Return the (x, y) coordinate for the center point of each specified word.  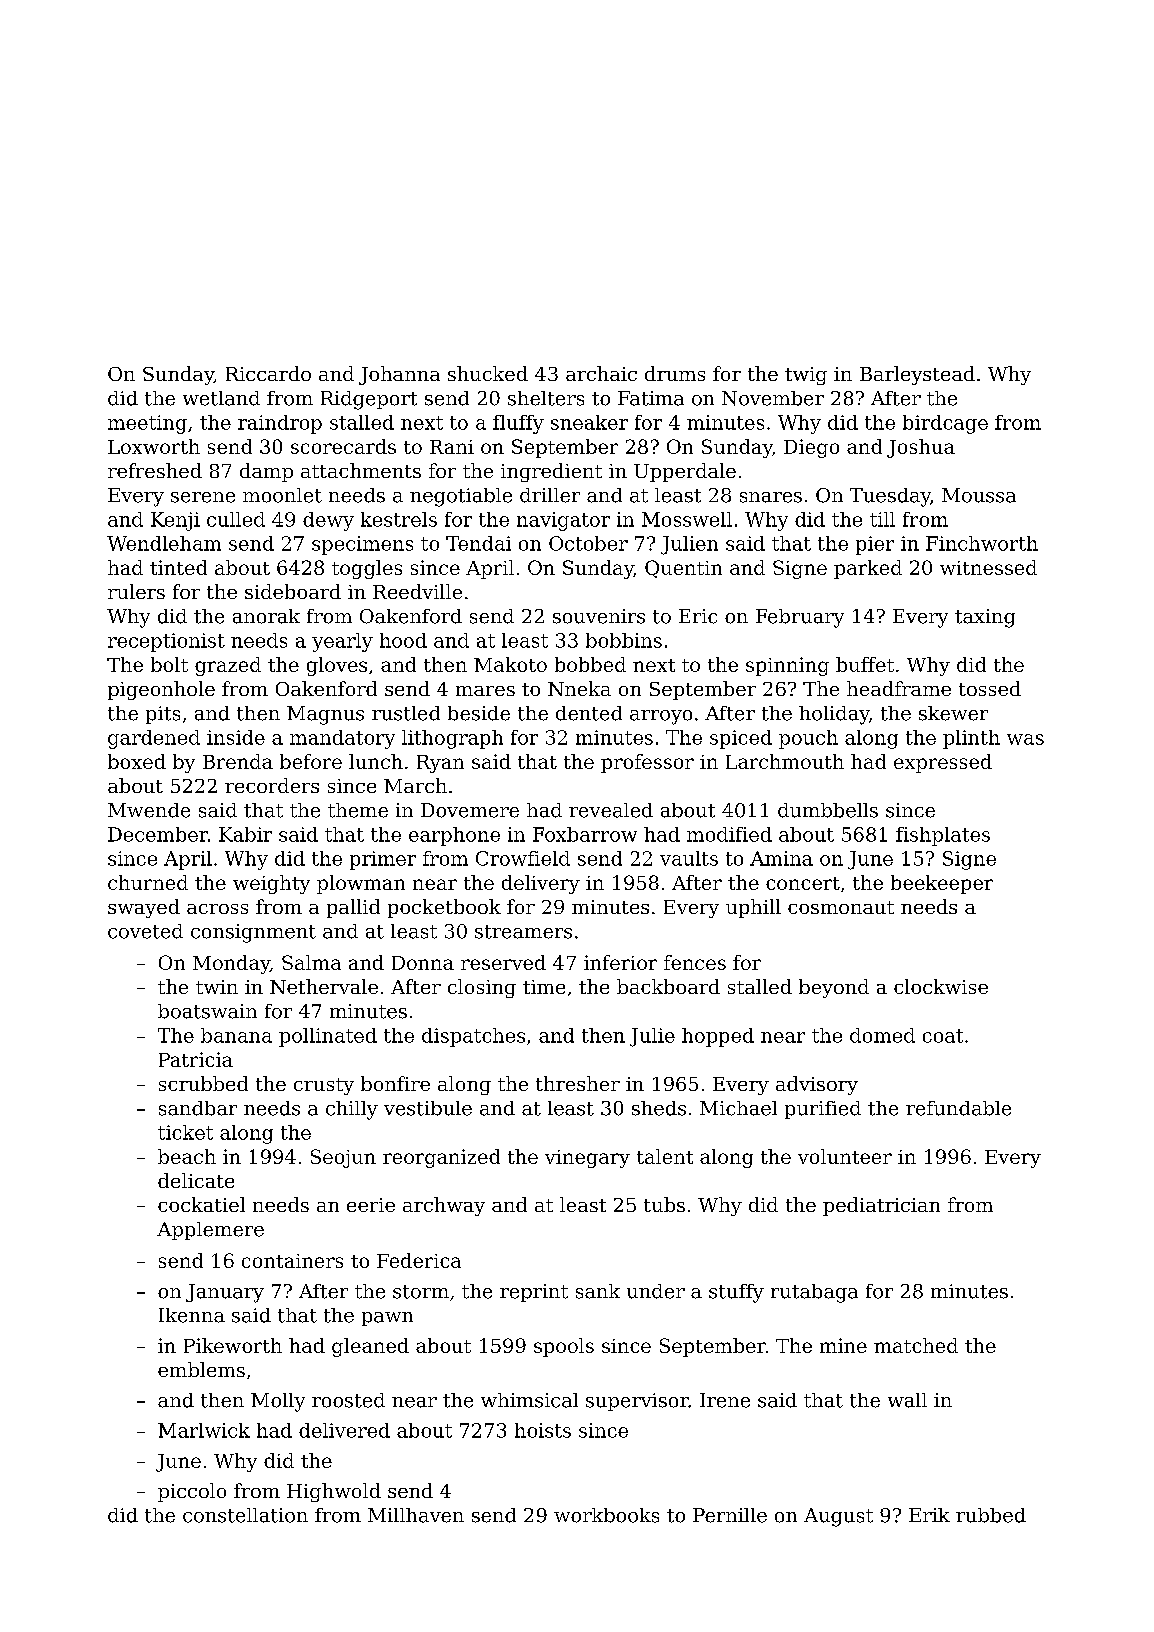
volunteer (845, 1156)
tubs (664, 1204)
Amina (781, 858)
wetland (221, 398)
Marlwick (204, 1430)
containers (292, 1261)
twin (217, 987)
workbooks (606, 1515)
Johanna (399, 375)
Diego (811, 448)
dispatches (473, 1037)
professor (647, 763)
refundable (958, 1108)
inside (236, 737)
